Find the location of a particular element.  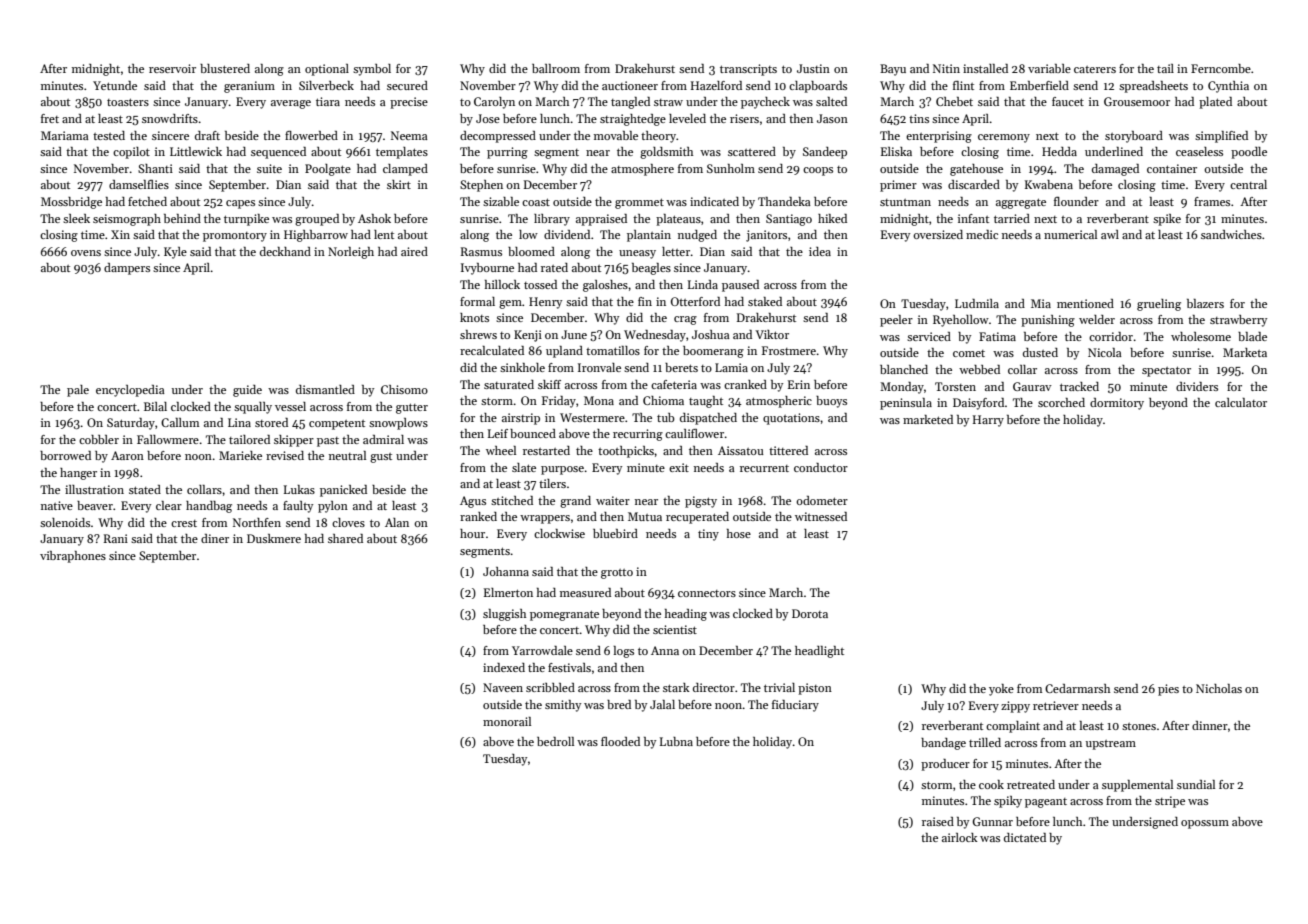

Yetunde is located at coordinates (115, 85).
